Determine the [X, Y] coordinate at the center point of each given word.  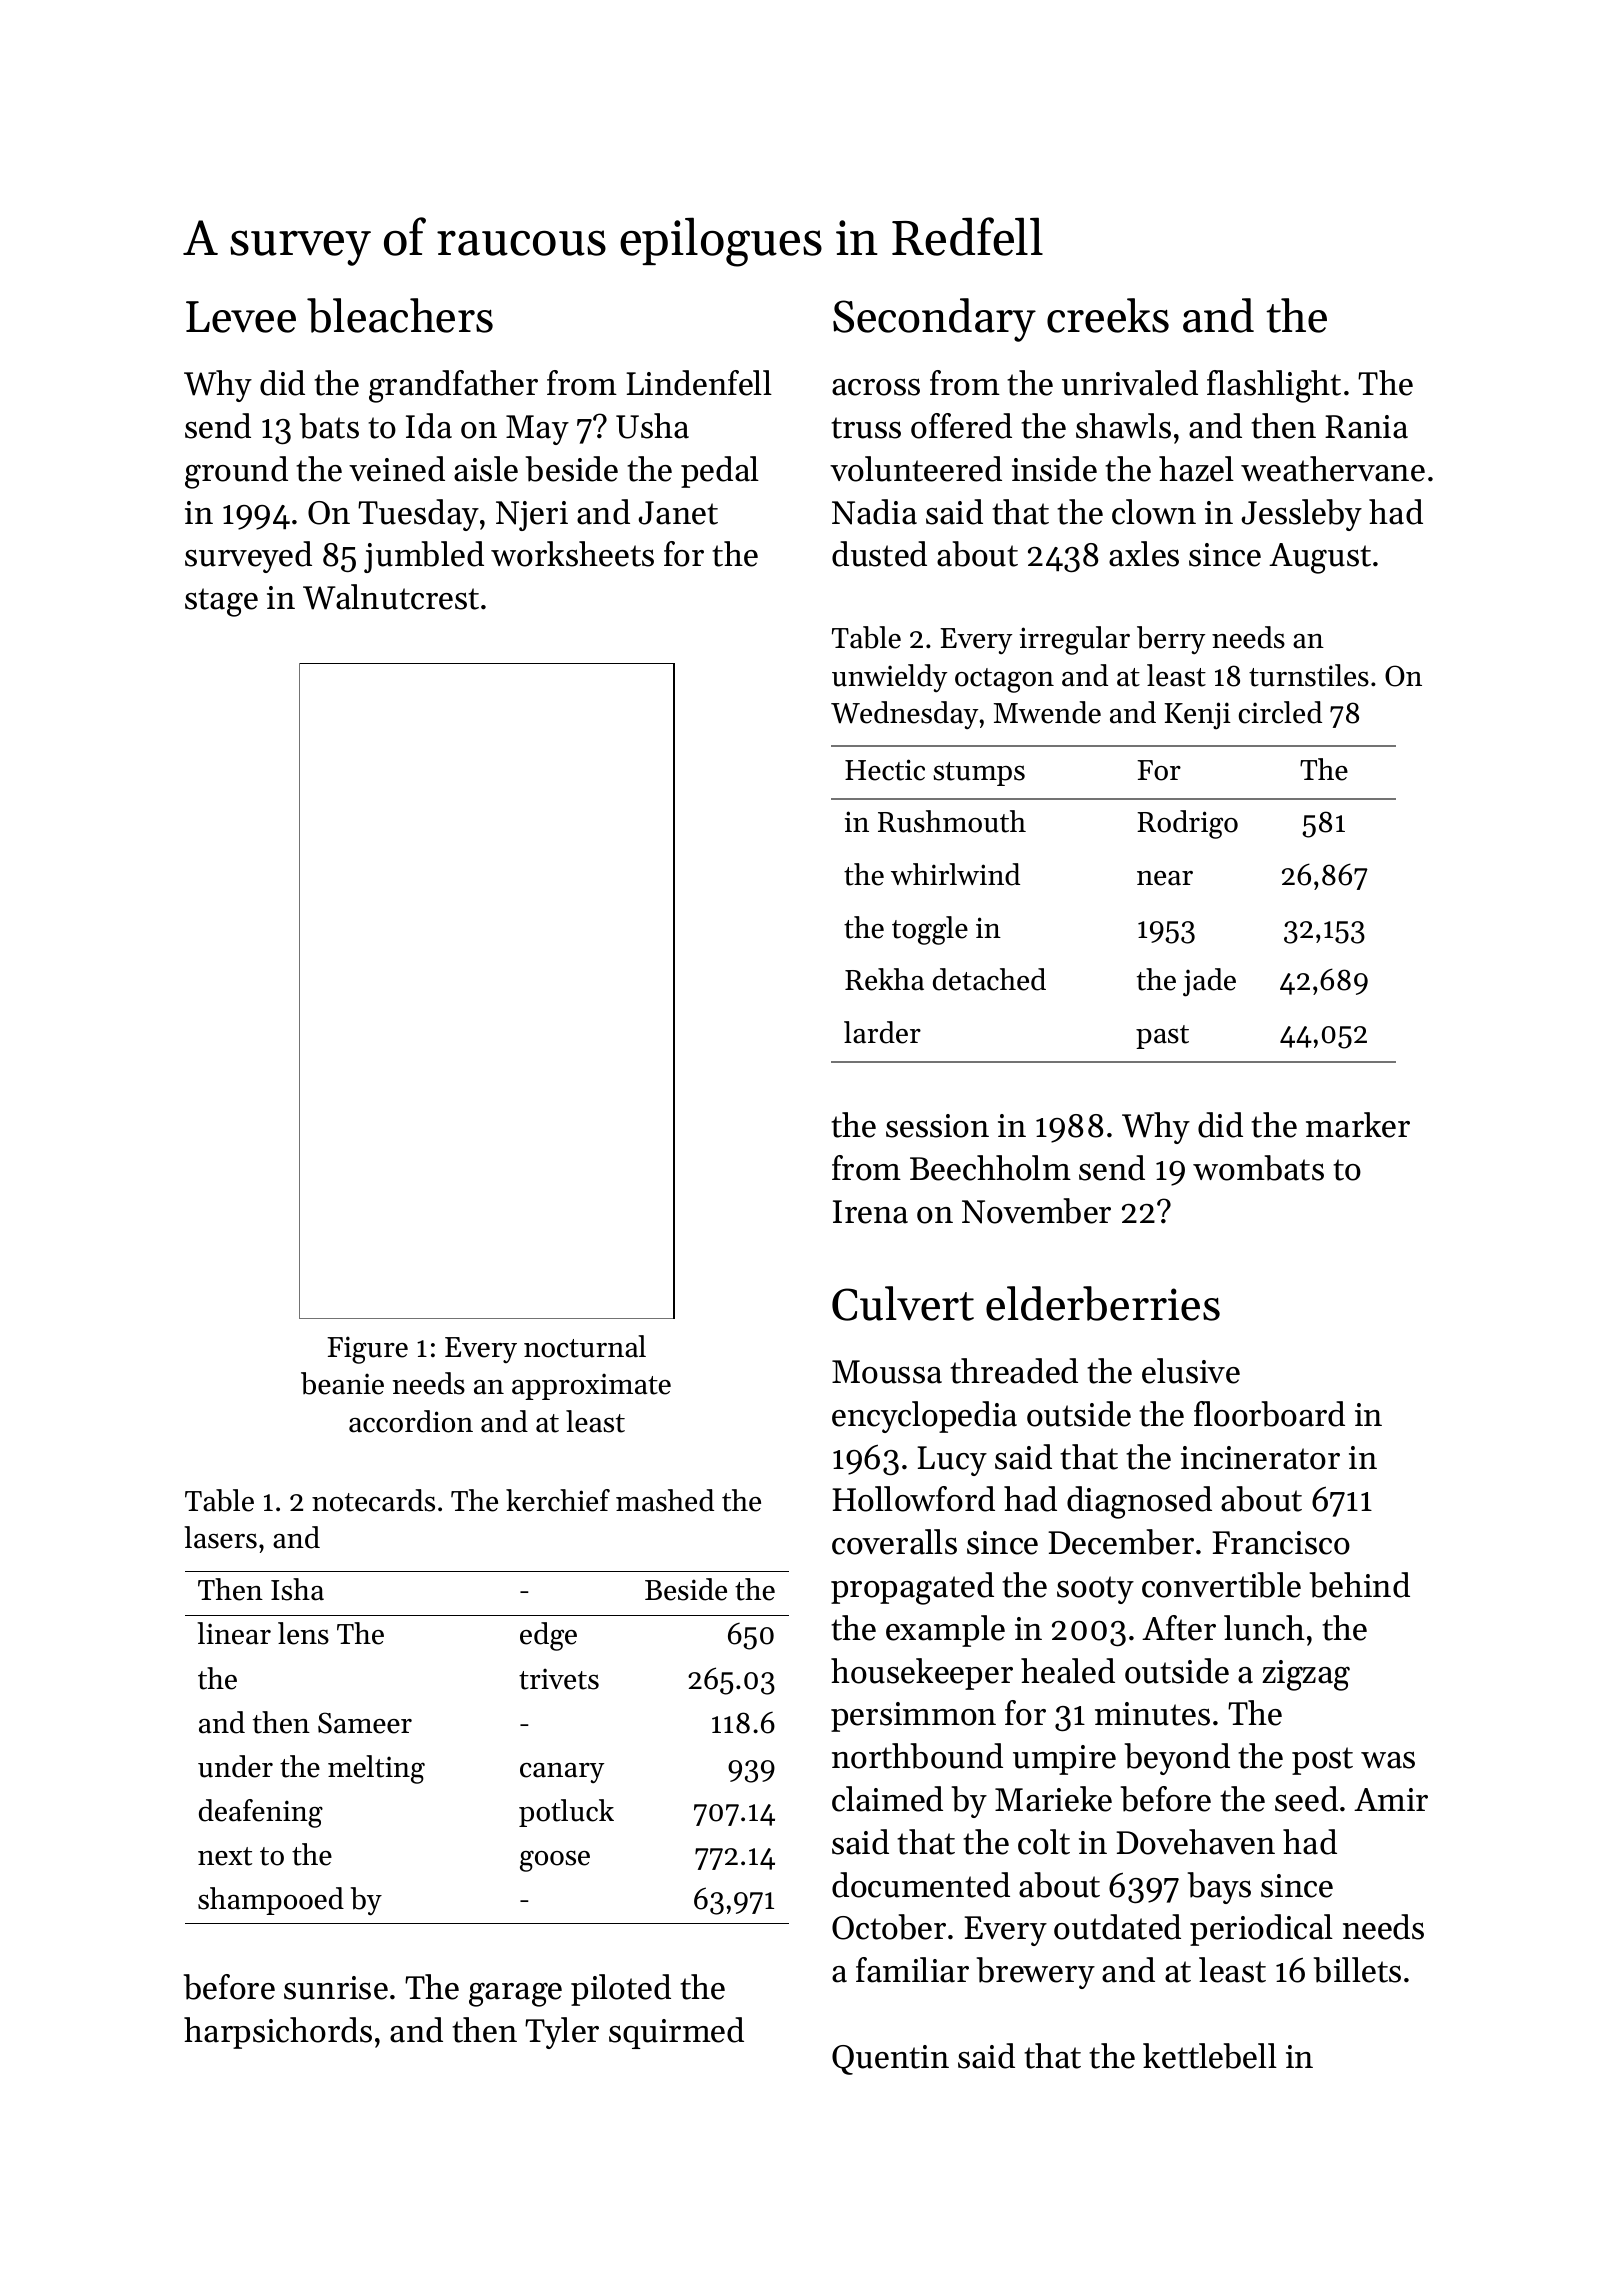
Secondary [934, 320]
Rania [1366, 427]
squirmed [676, 2033]
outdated [1117, 1927]
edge [548, 1636]
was [1388, 1760]
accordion [411, 1421]
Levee [241, 317]
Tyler [562, 2033]
